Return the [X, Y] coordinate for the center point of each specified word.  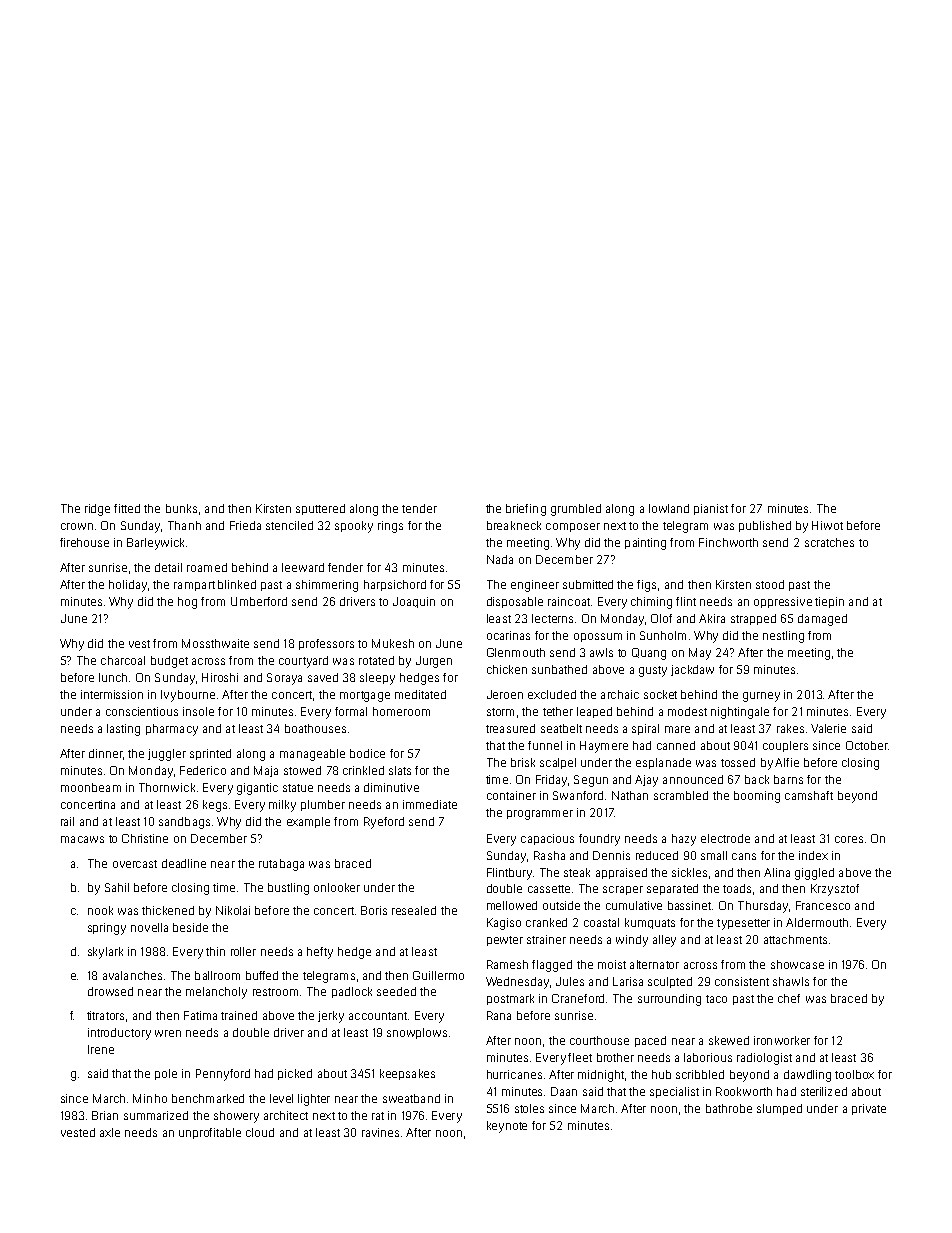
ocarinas [508, 635]
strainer [546, 939]
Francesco [823, 905]
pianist [711, 509]
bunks [181, 508]
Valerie [828, 728]
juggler [167, 755]
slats [400, 770]
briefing [526, 510]
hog [187, 603]
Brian [105, 1115]
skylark [105, 953]
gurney [761, 697]
